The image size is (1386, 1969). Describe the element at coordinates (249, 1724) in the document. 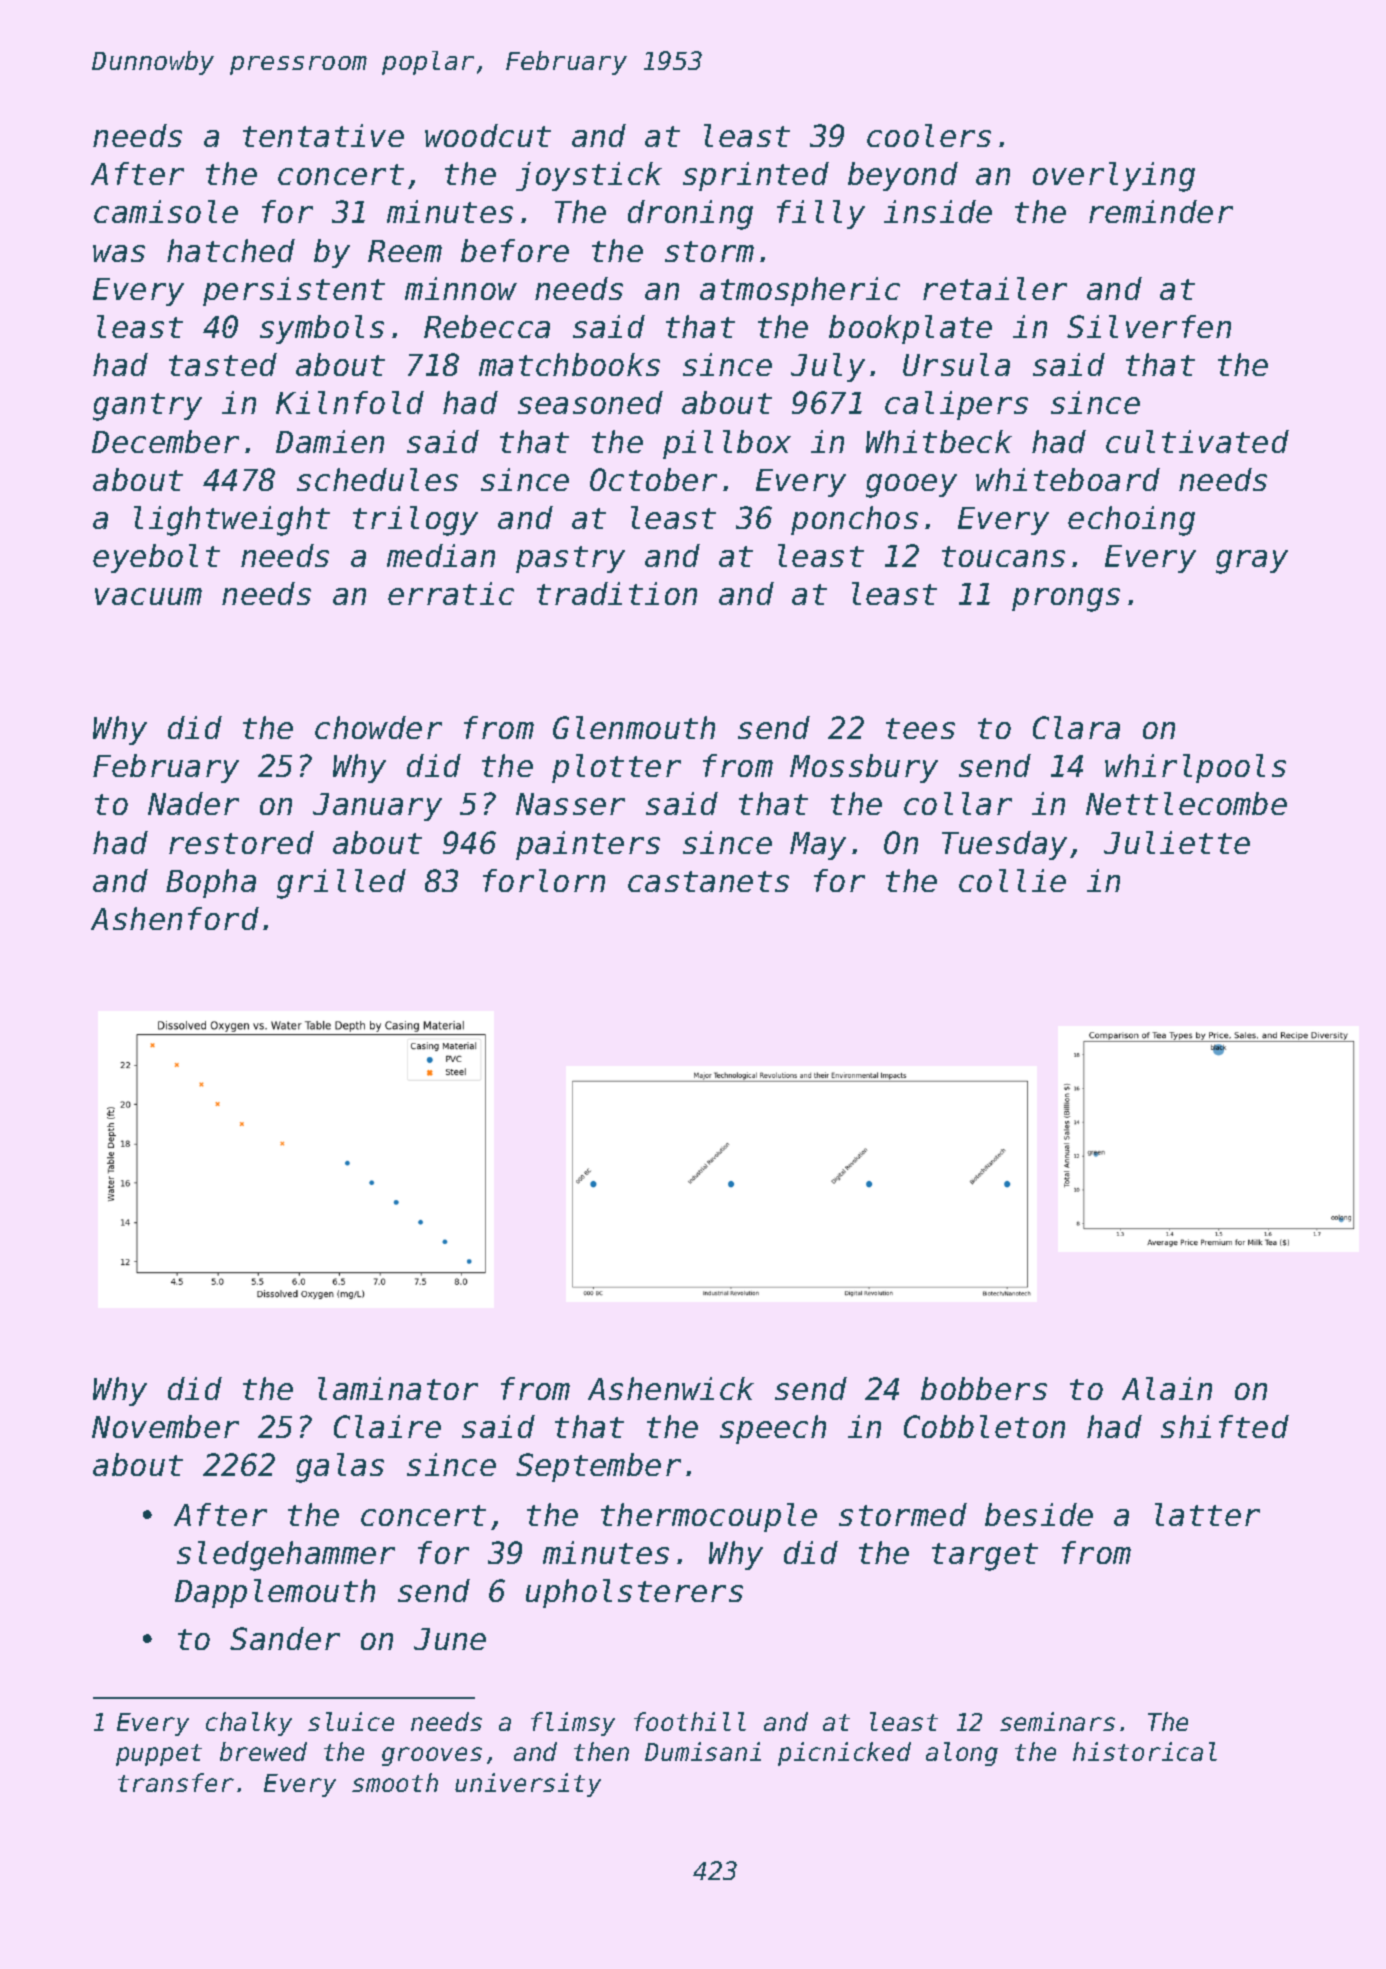

I see `chalky` at that location.
